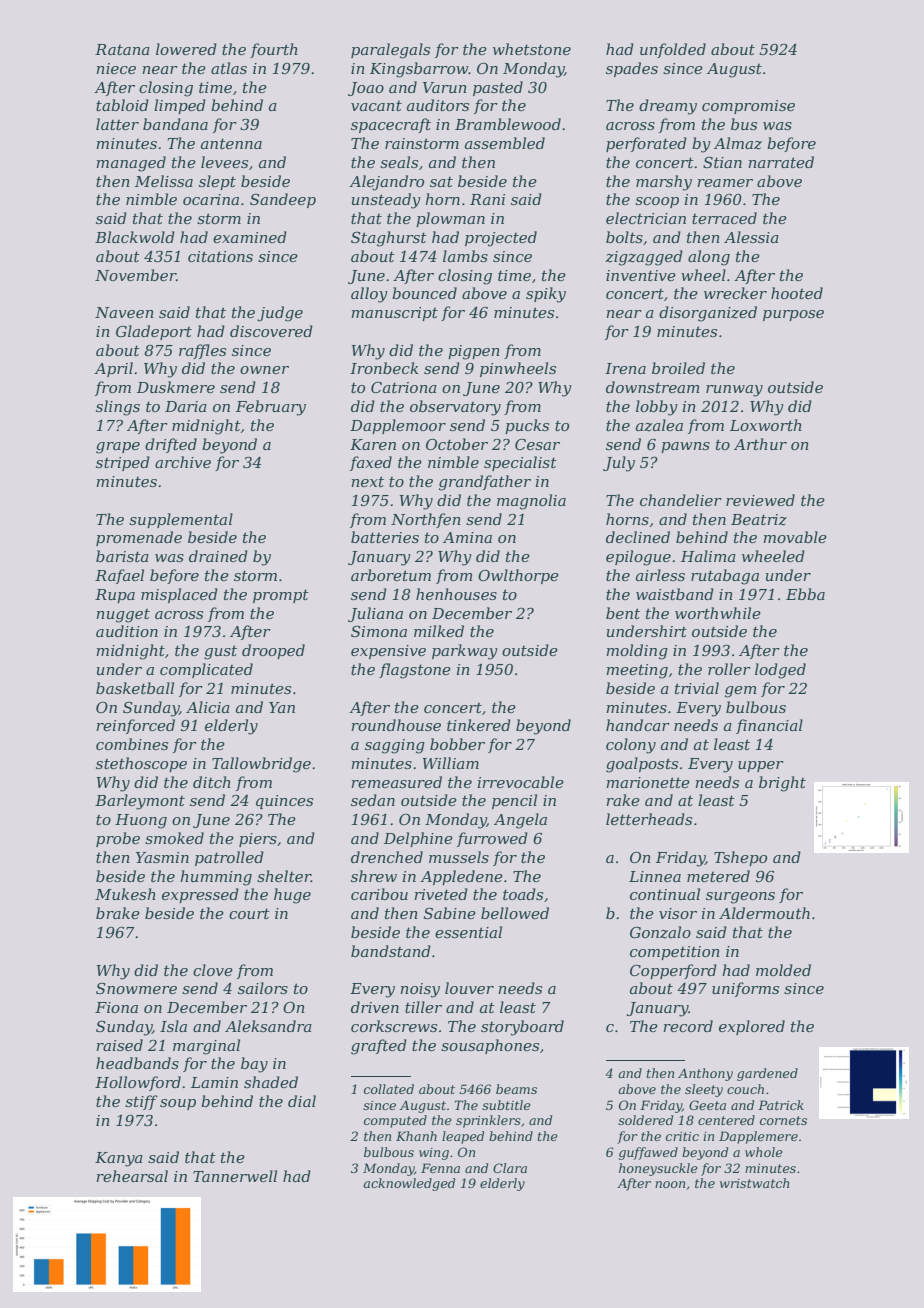 The width and height of the screenshot is (924, 1308). I want to click on declined, so click(638, 537).
